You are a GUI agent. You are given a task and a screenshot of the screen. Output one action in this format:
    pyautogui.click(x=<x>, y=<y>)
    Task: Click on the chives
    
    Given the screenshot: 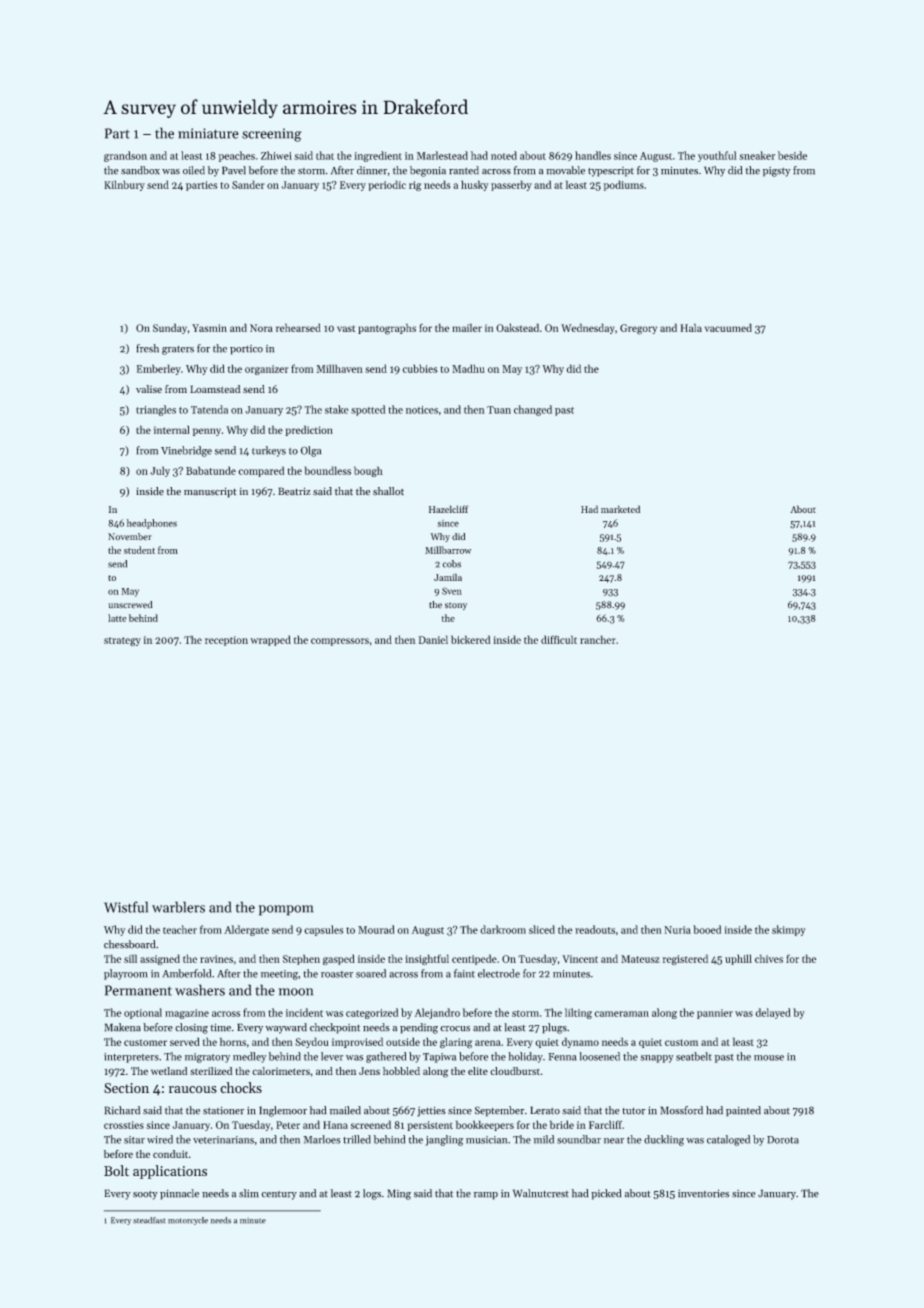 What is the action you would take?
    pyautogui.click(x=769, y=959)
